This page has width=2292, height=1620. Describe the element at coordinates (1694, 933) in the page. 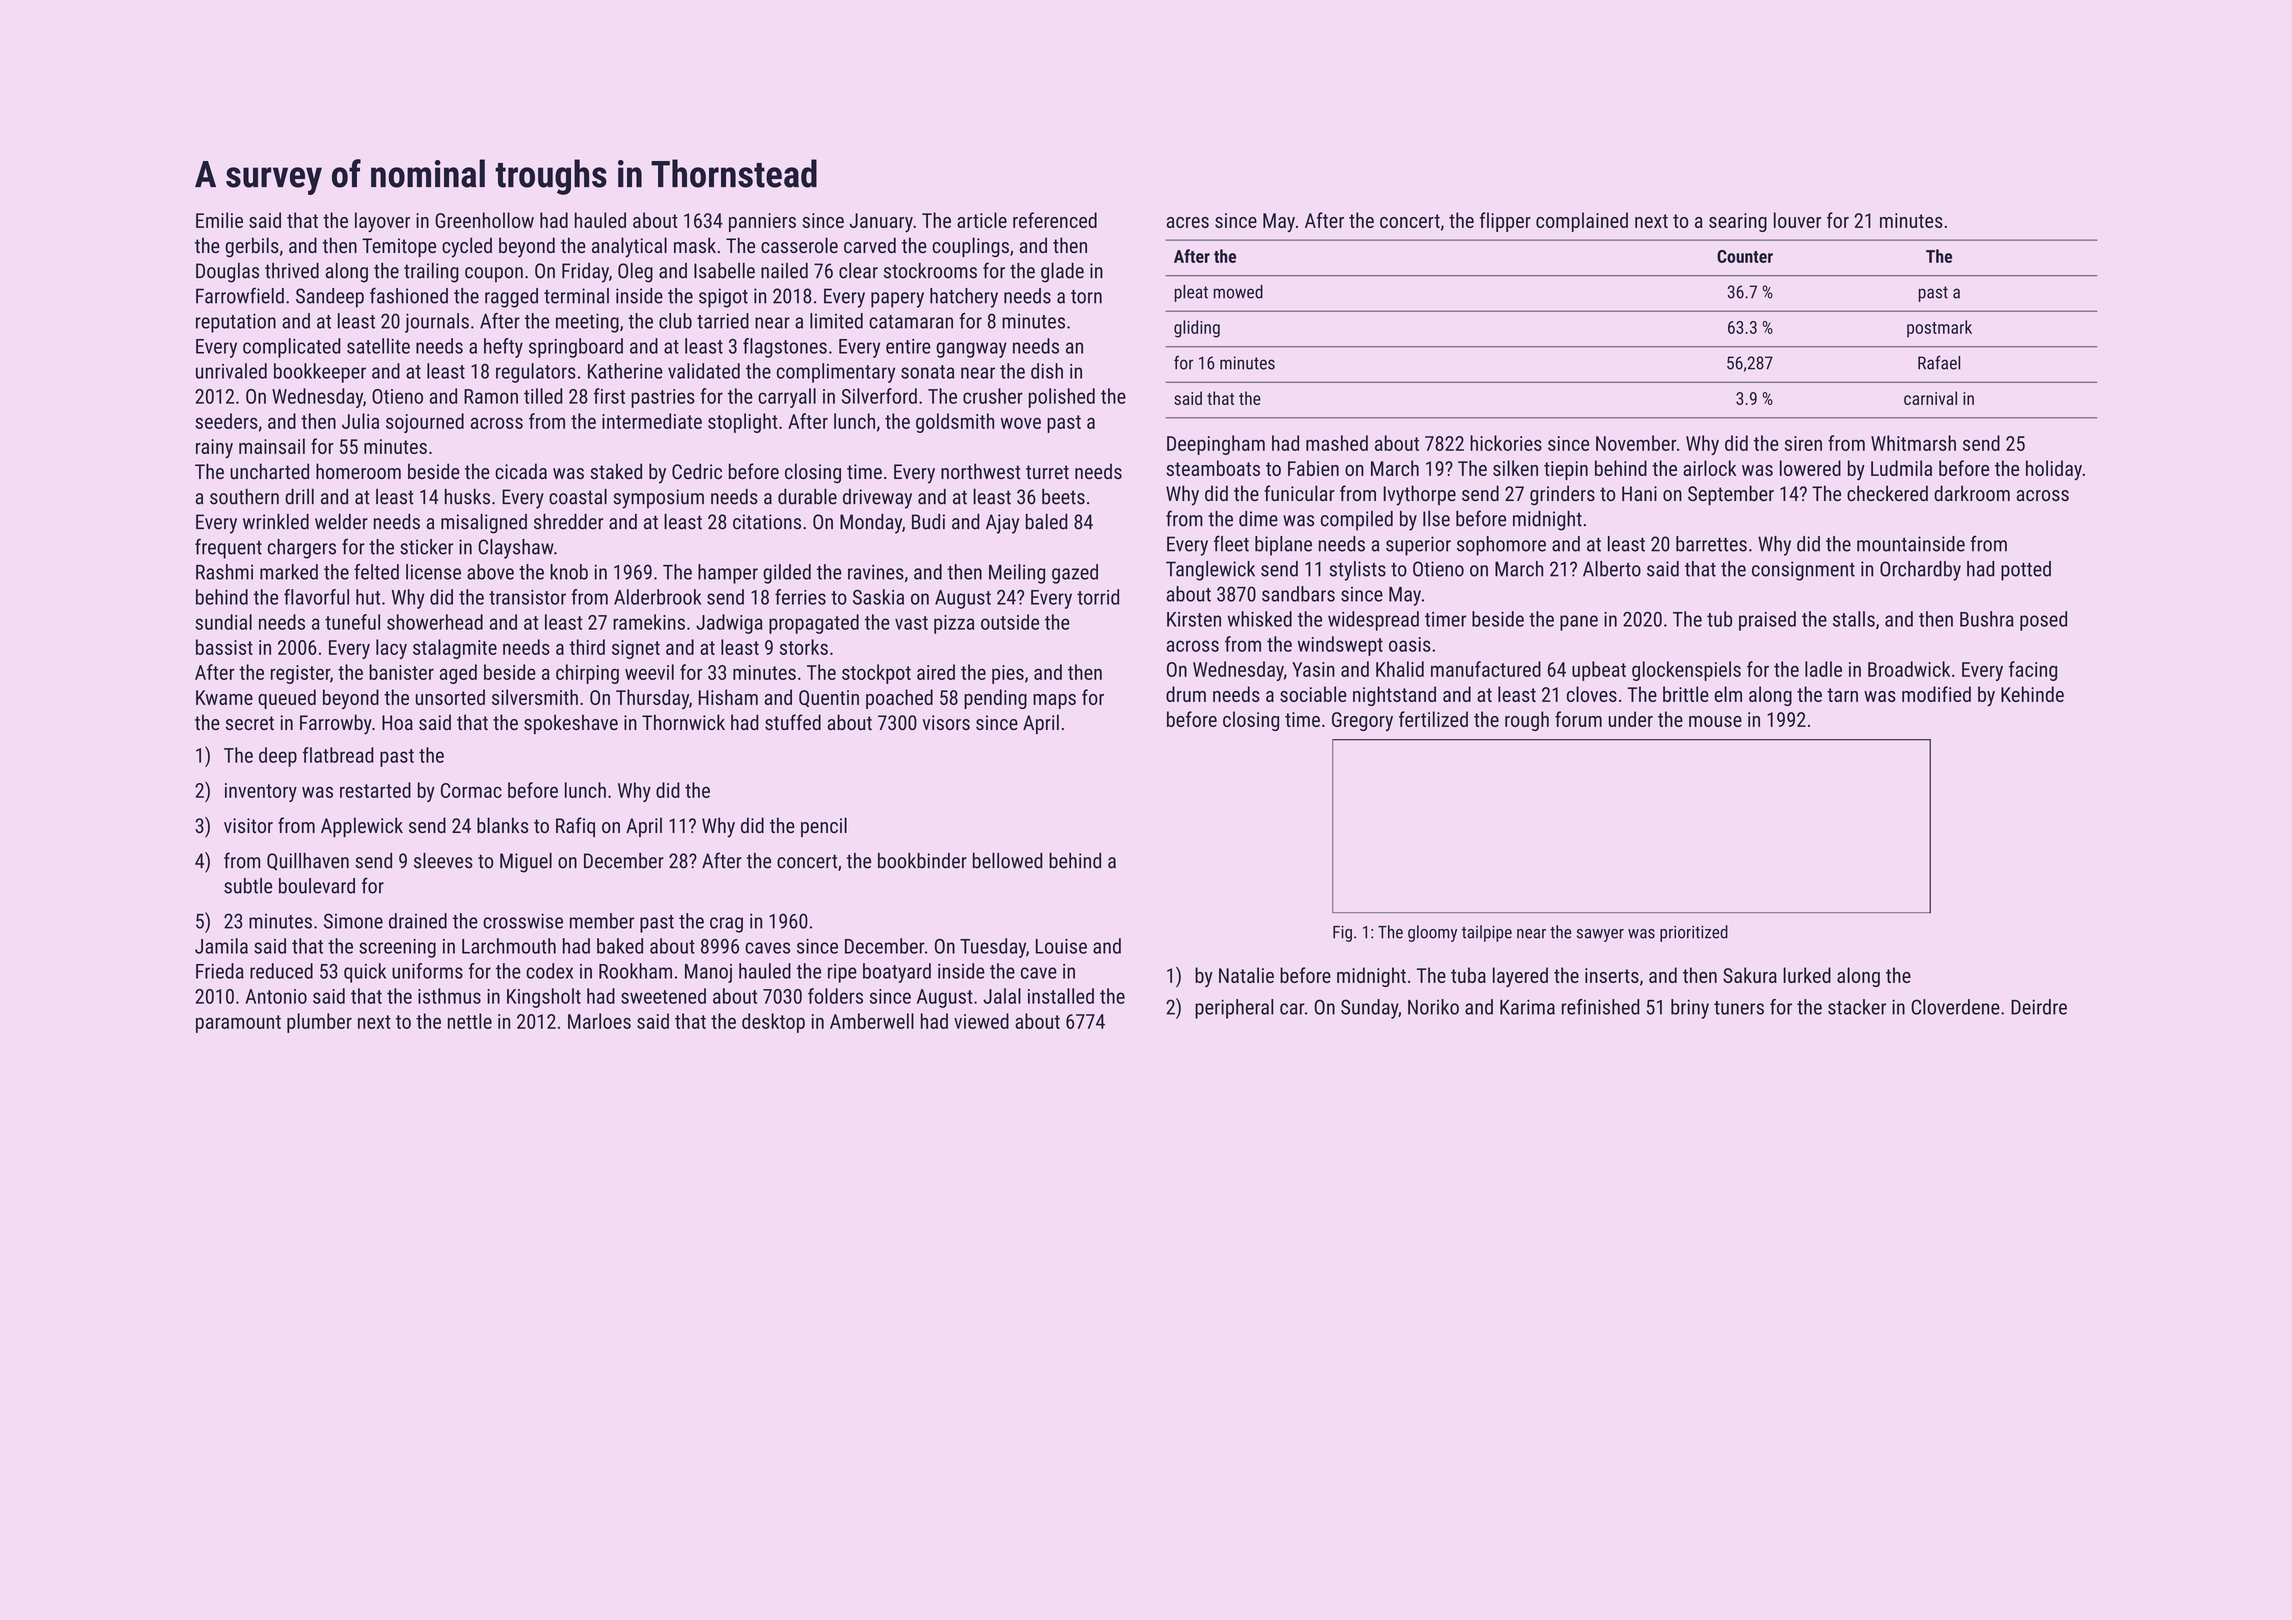

I see `prioritized` at that location.
